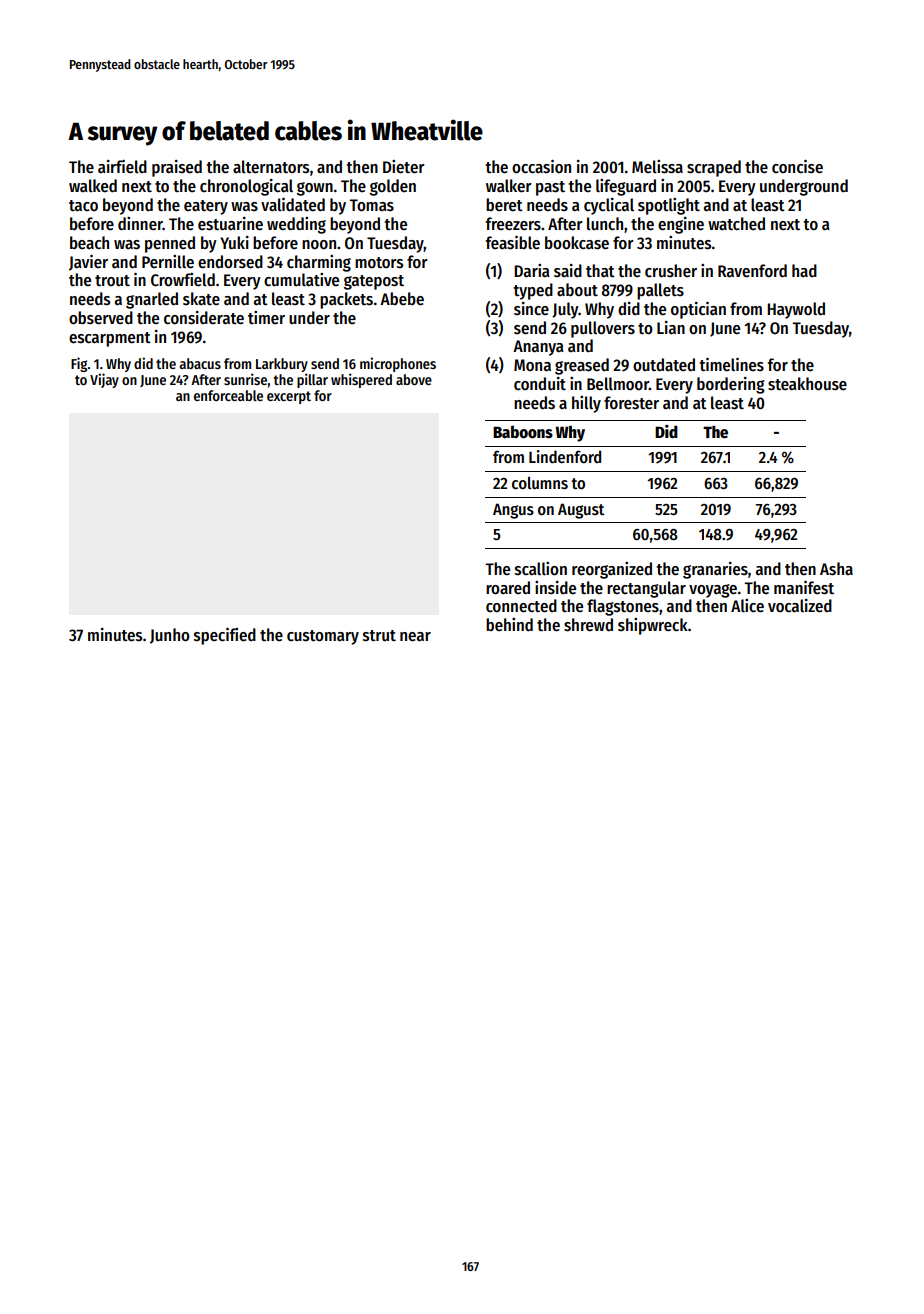 The height and width of the page is (1314, 924). What do you see at coordinates (533, 291) in the page?
I see `typed` at bounding box center [533, 291].
